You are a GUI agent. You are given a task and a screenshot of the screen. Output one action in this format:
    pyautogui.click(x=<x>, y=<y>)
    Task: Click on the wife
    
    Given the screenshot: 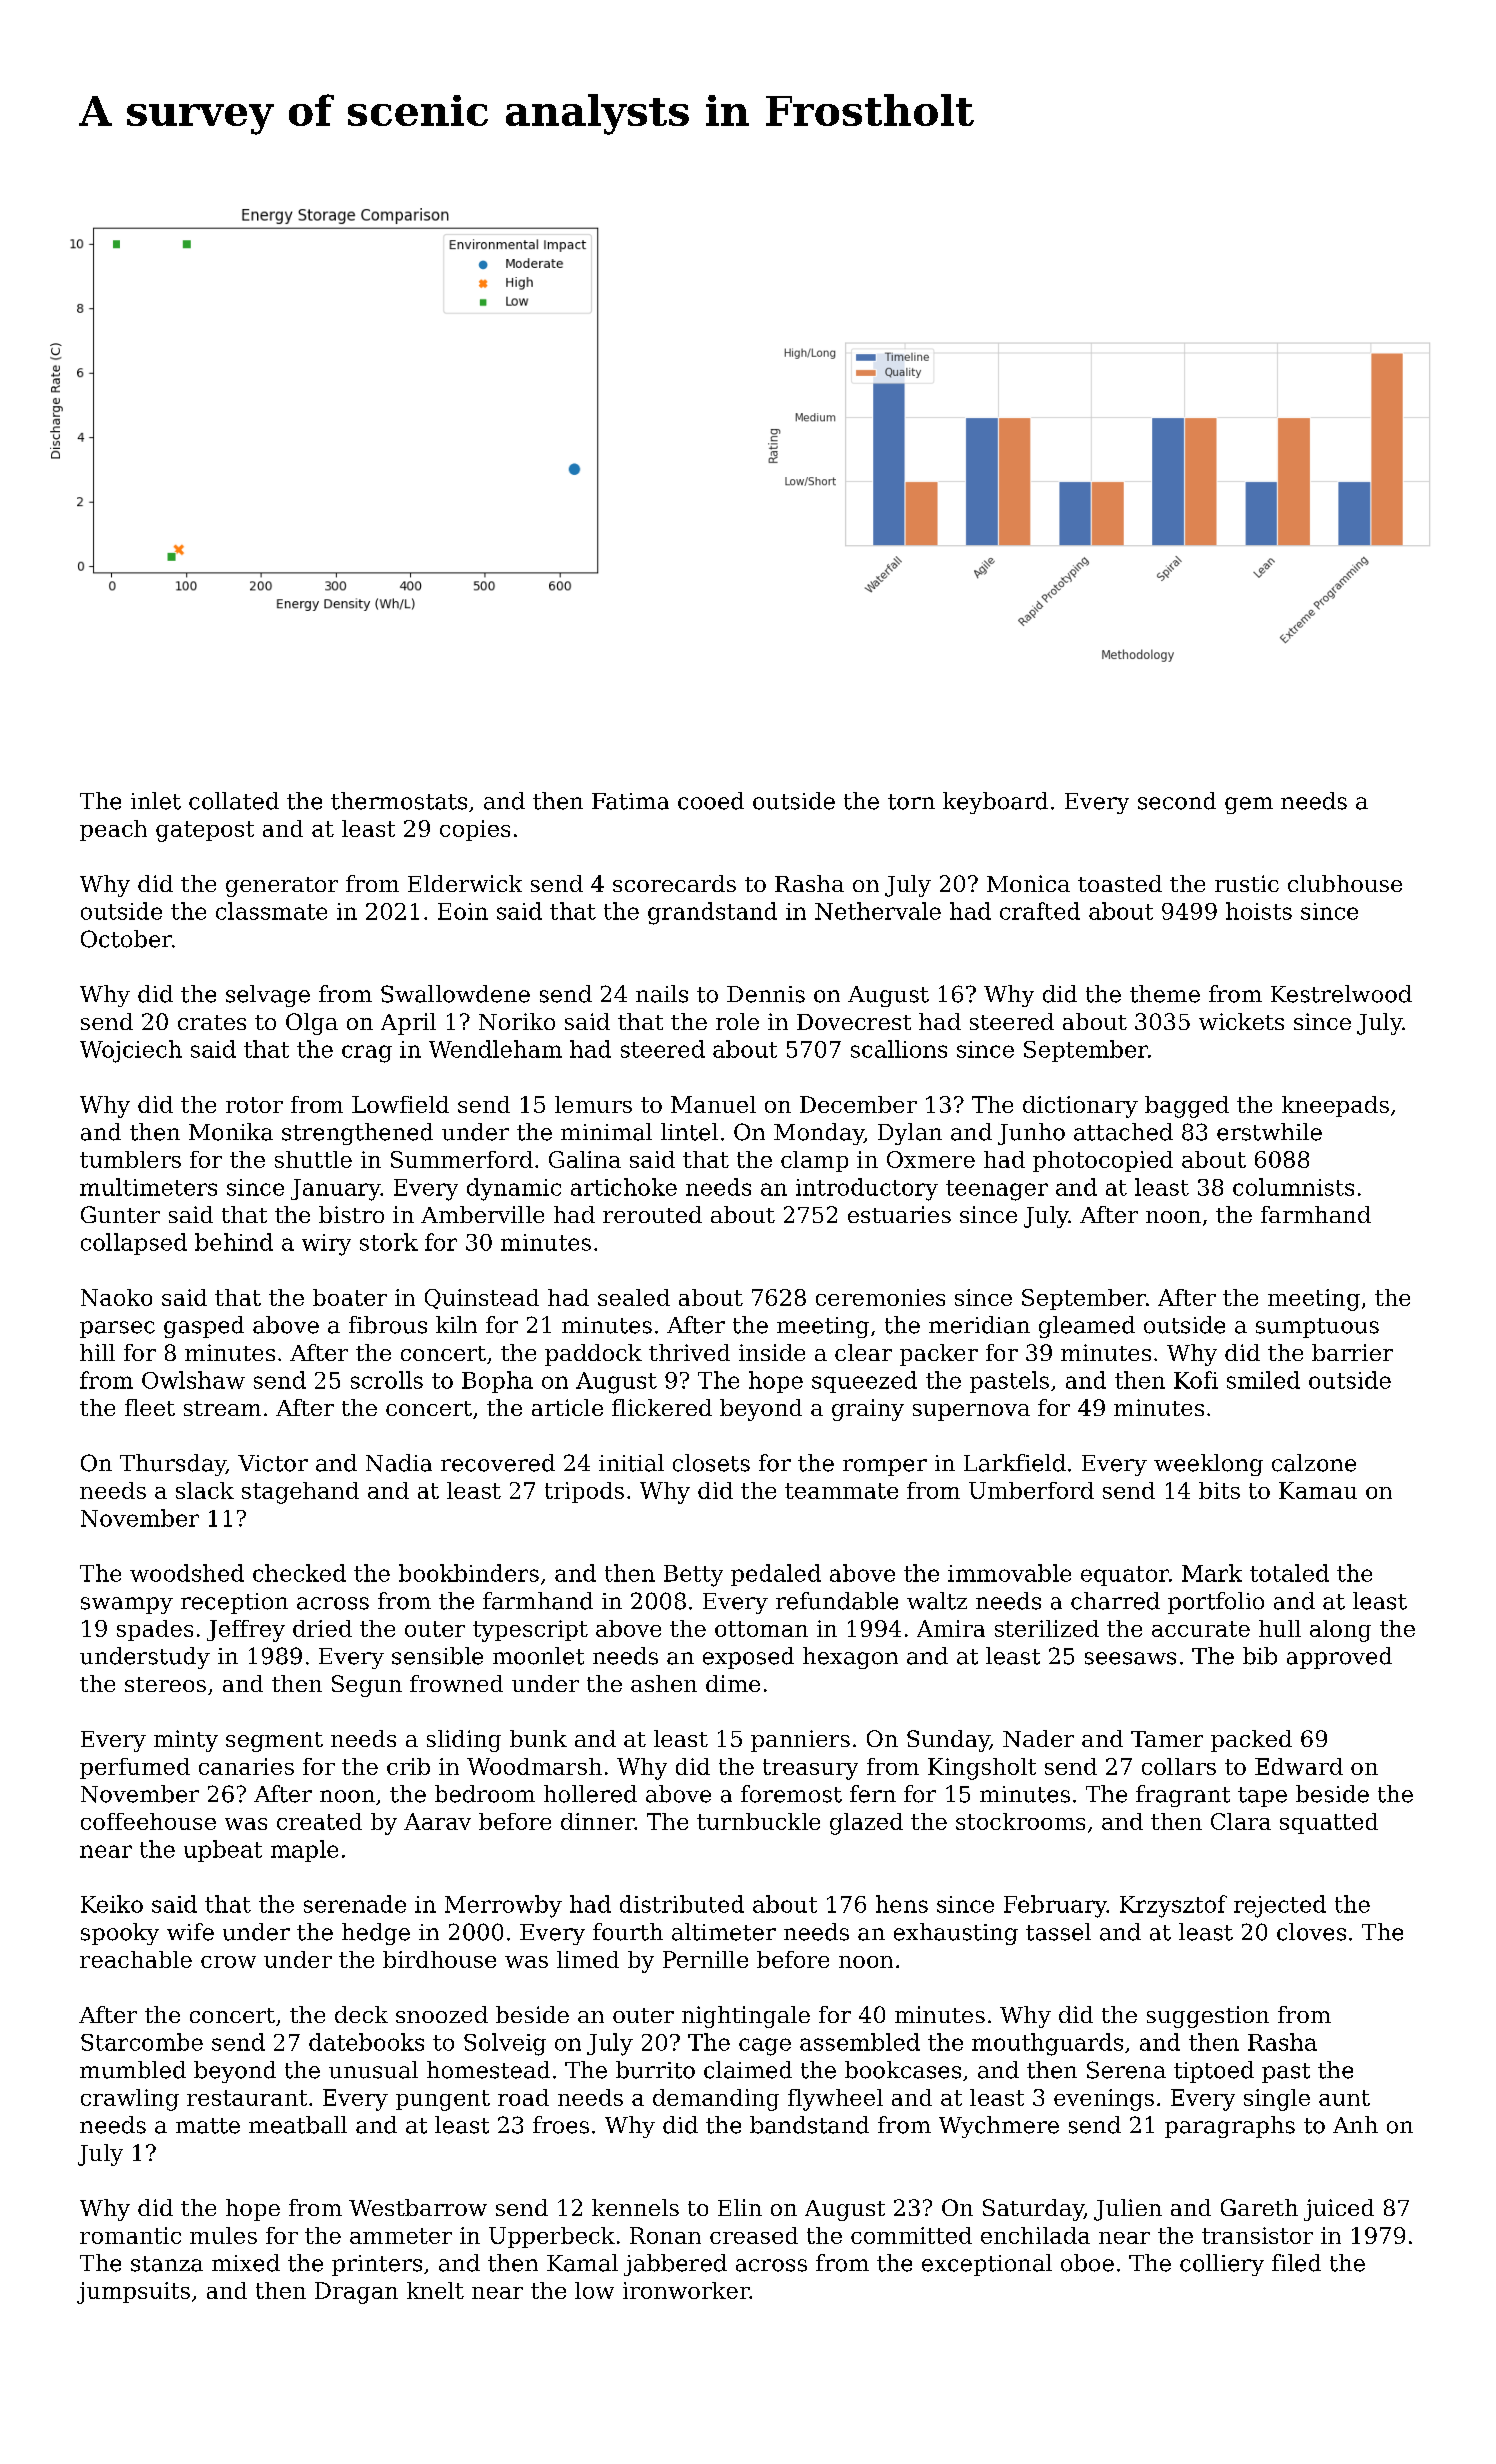 What is the action you would take?
    pyautogui.click(x=190, y=1932)
